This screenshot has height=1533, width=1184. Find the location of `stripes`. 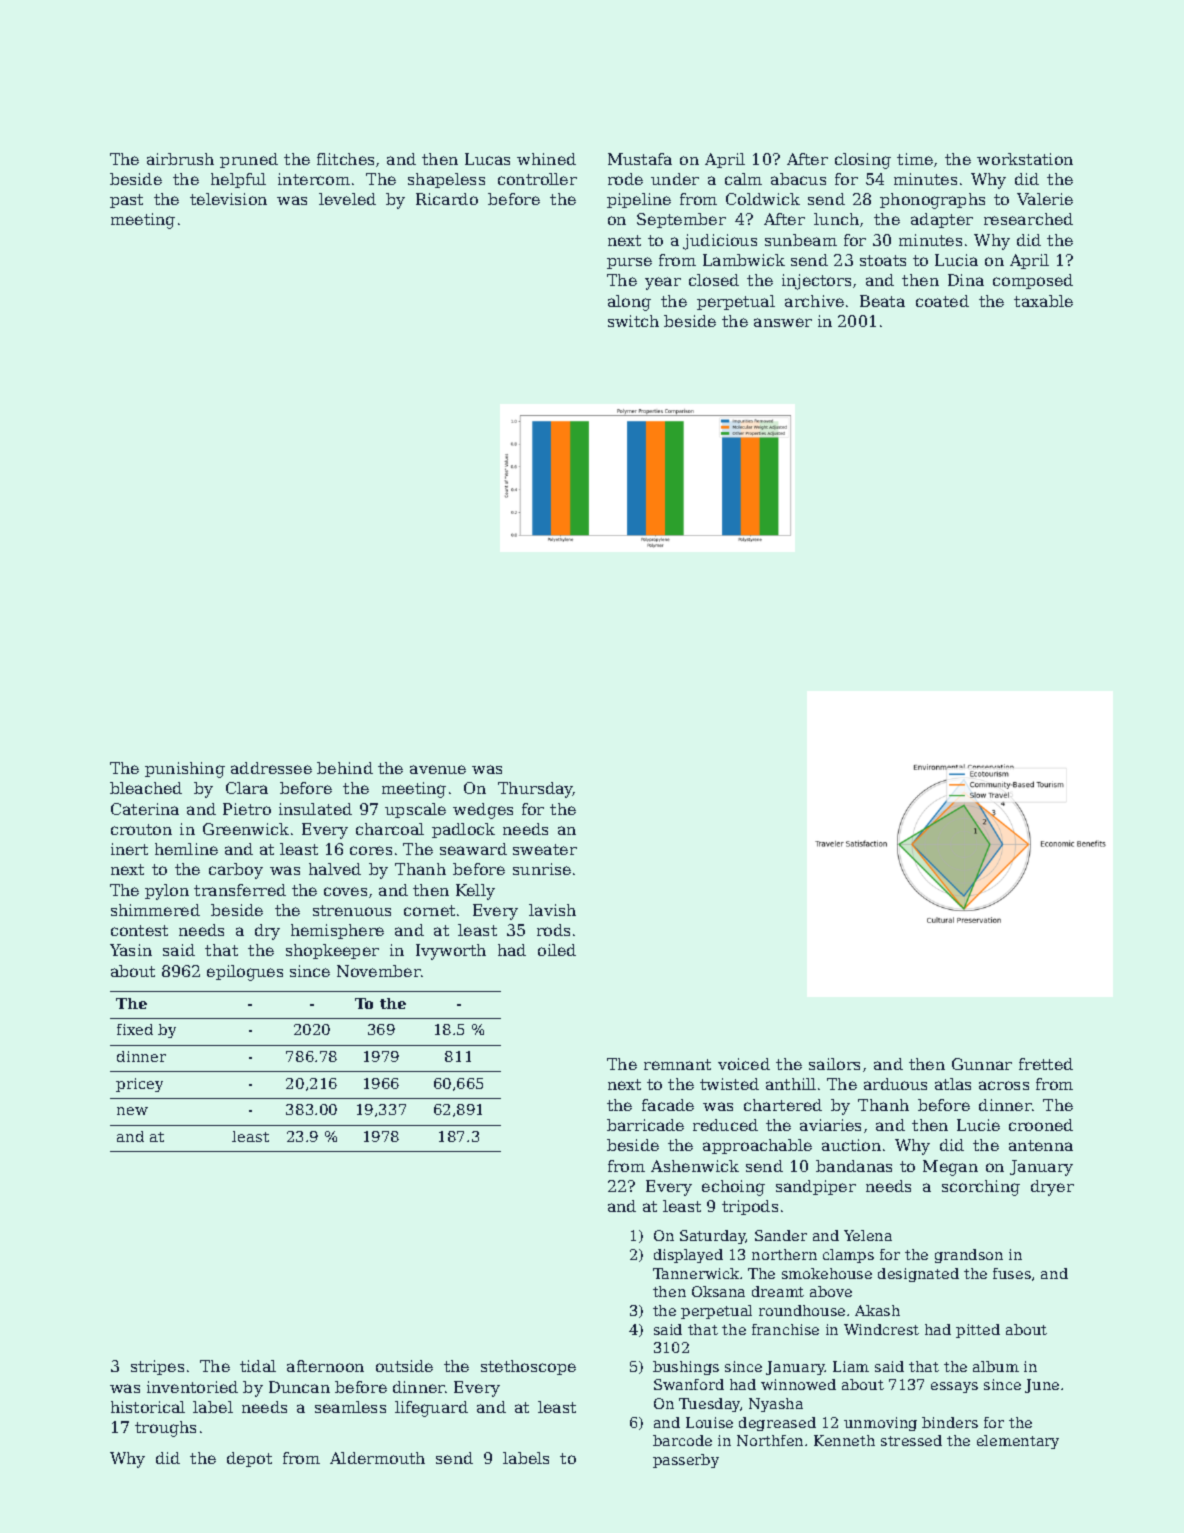

stripes is located at coordinates (157, 1367).
